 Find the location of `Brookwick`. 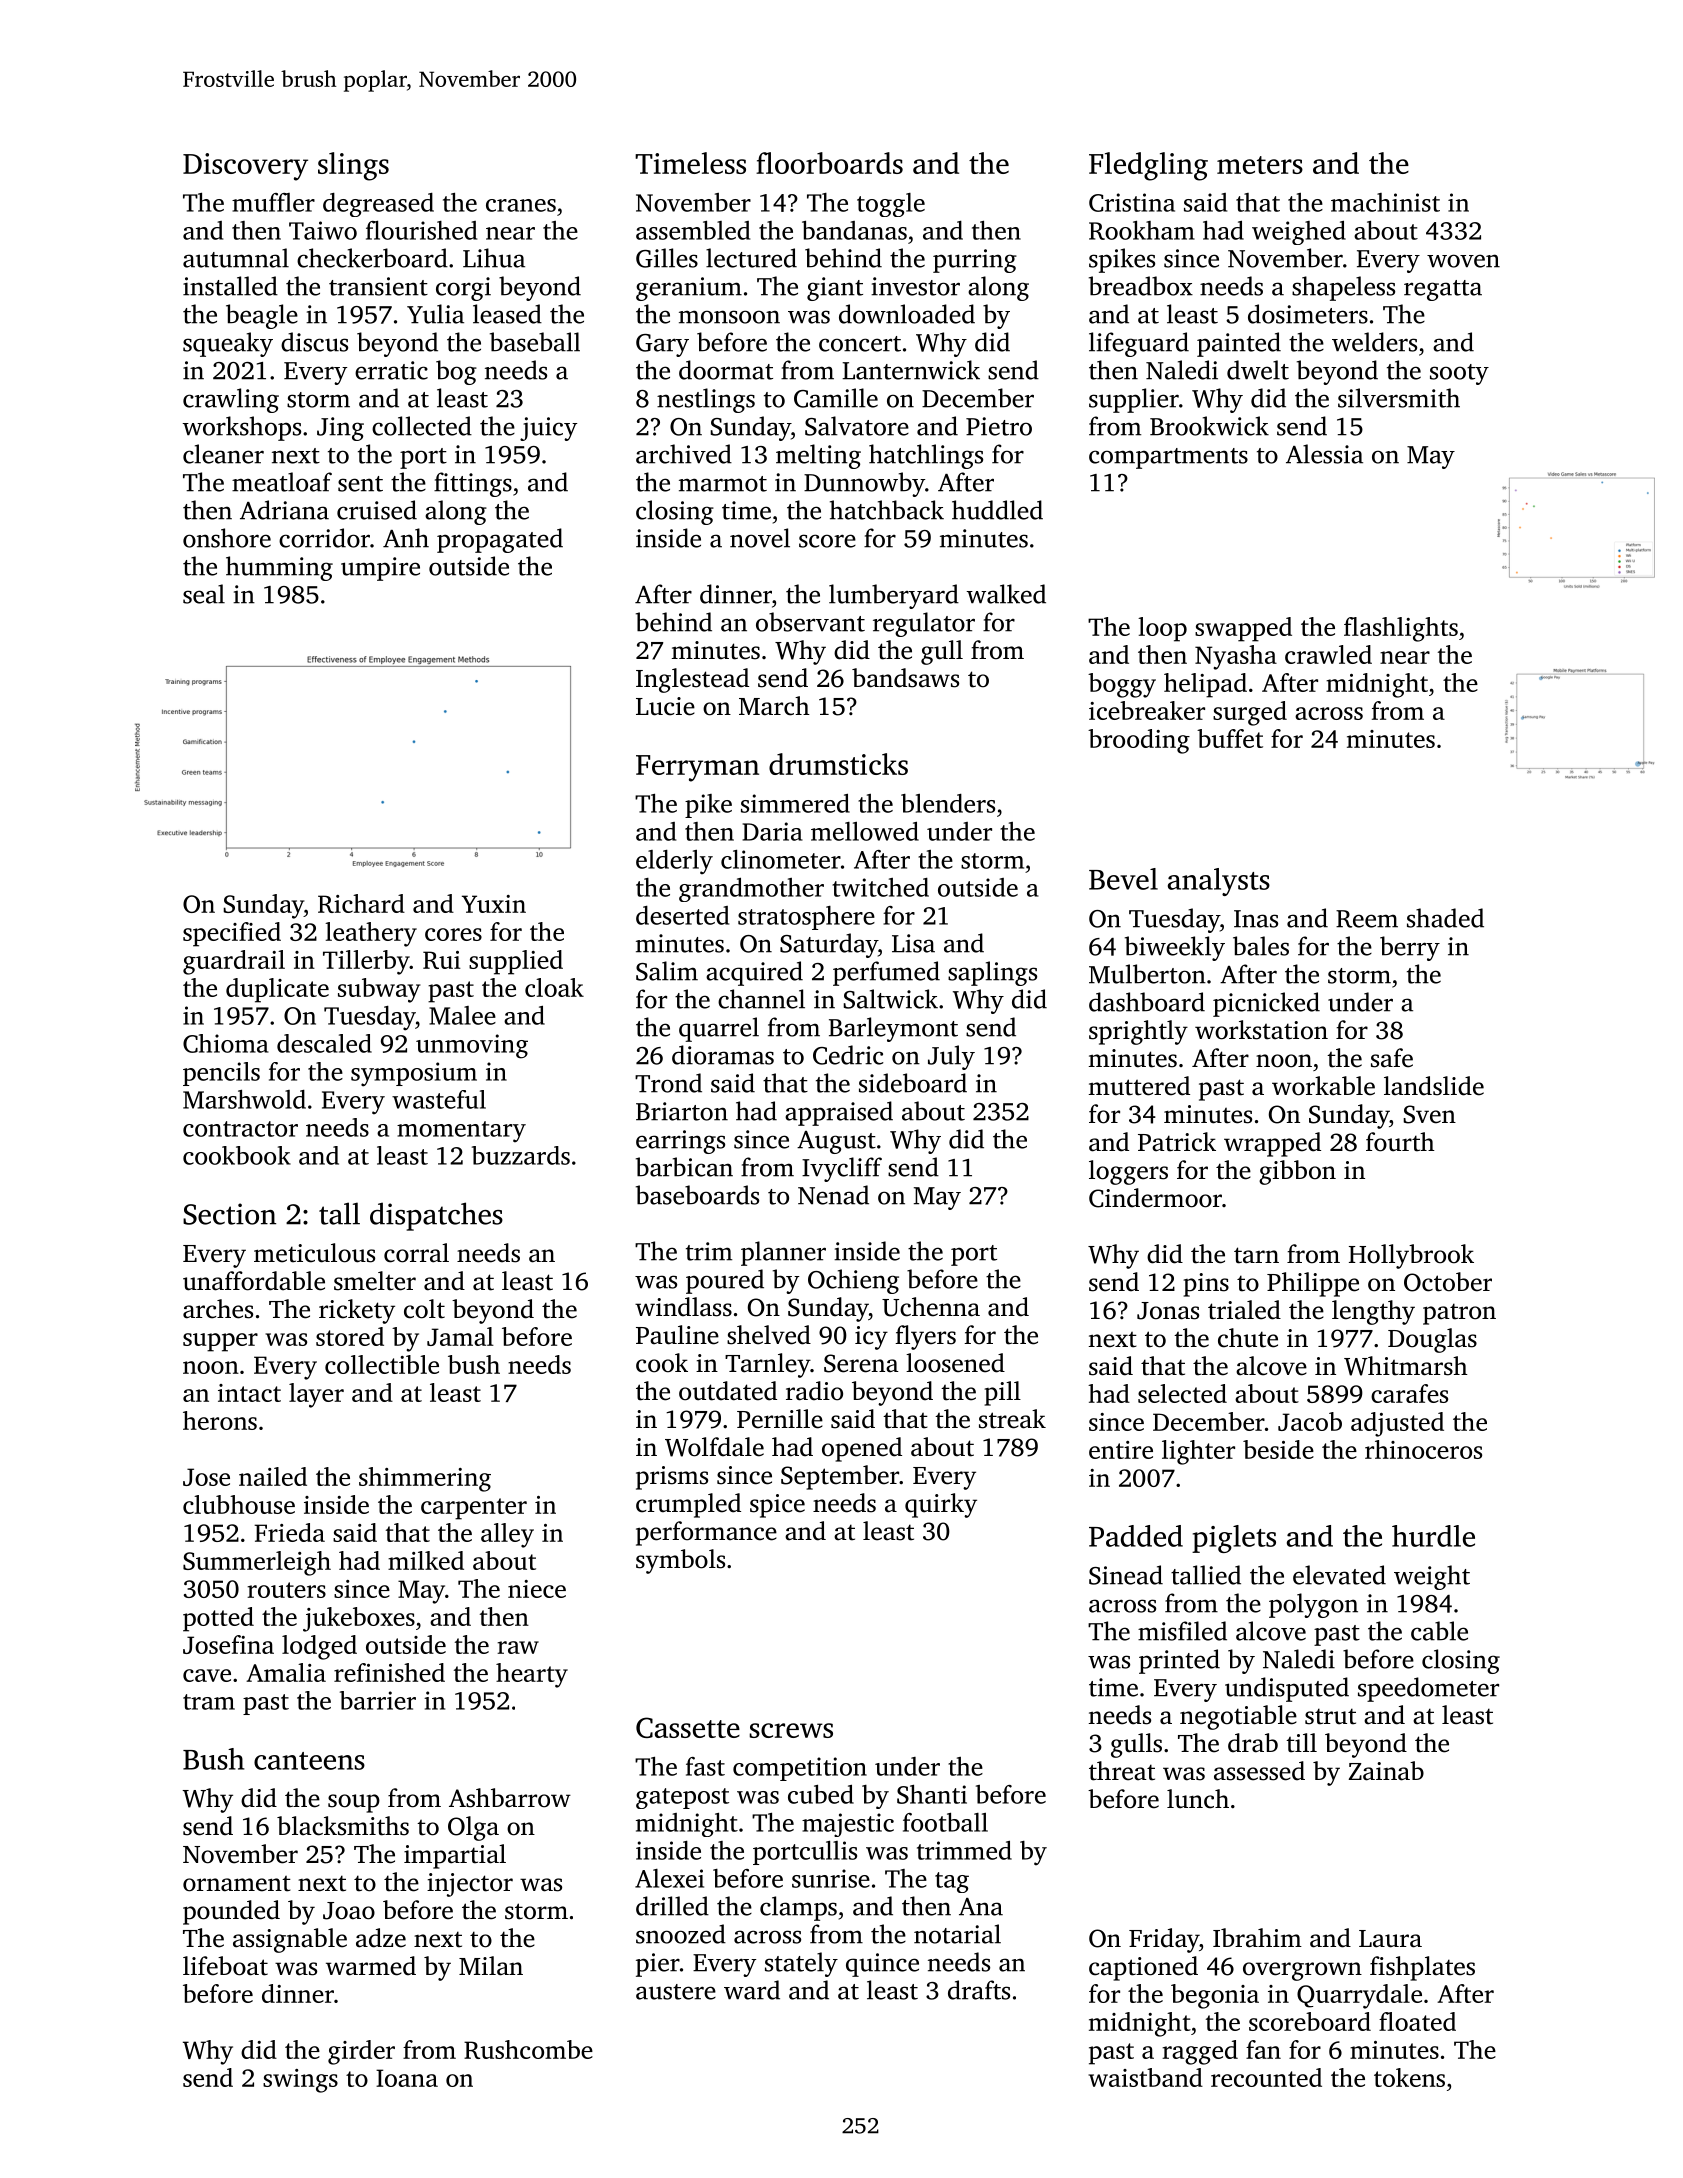

Brookwick is located at coordinates (1209, 426).
